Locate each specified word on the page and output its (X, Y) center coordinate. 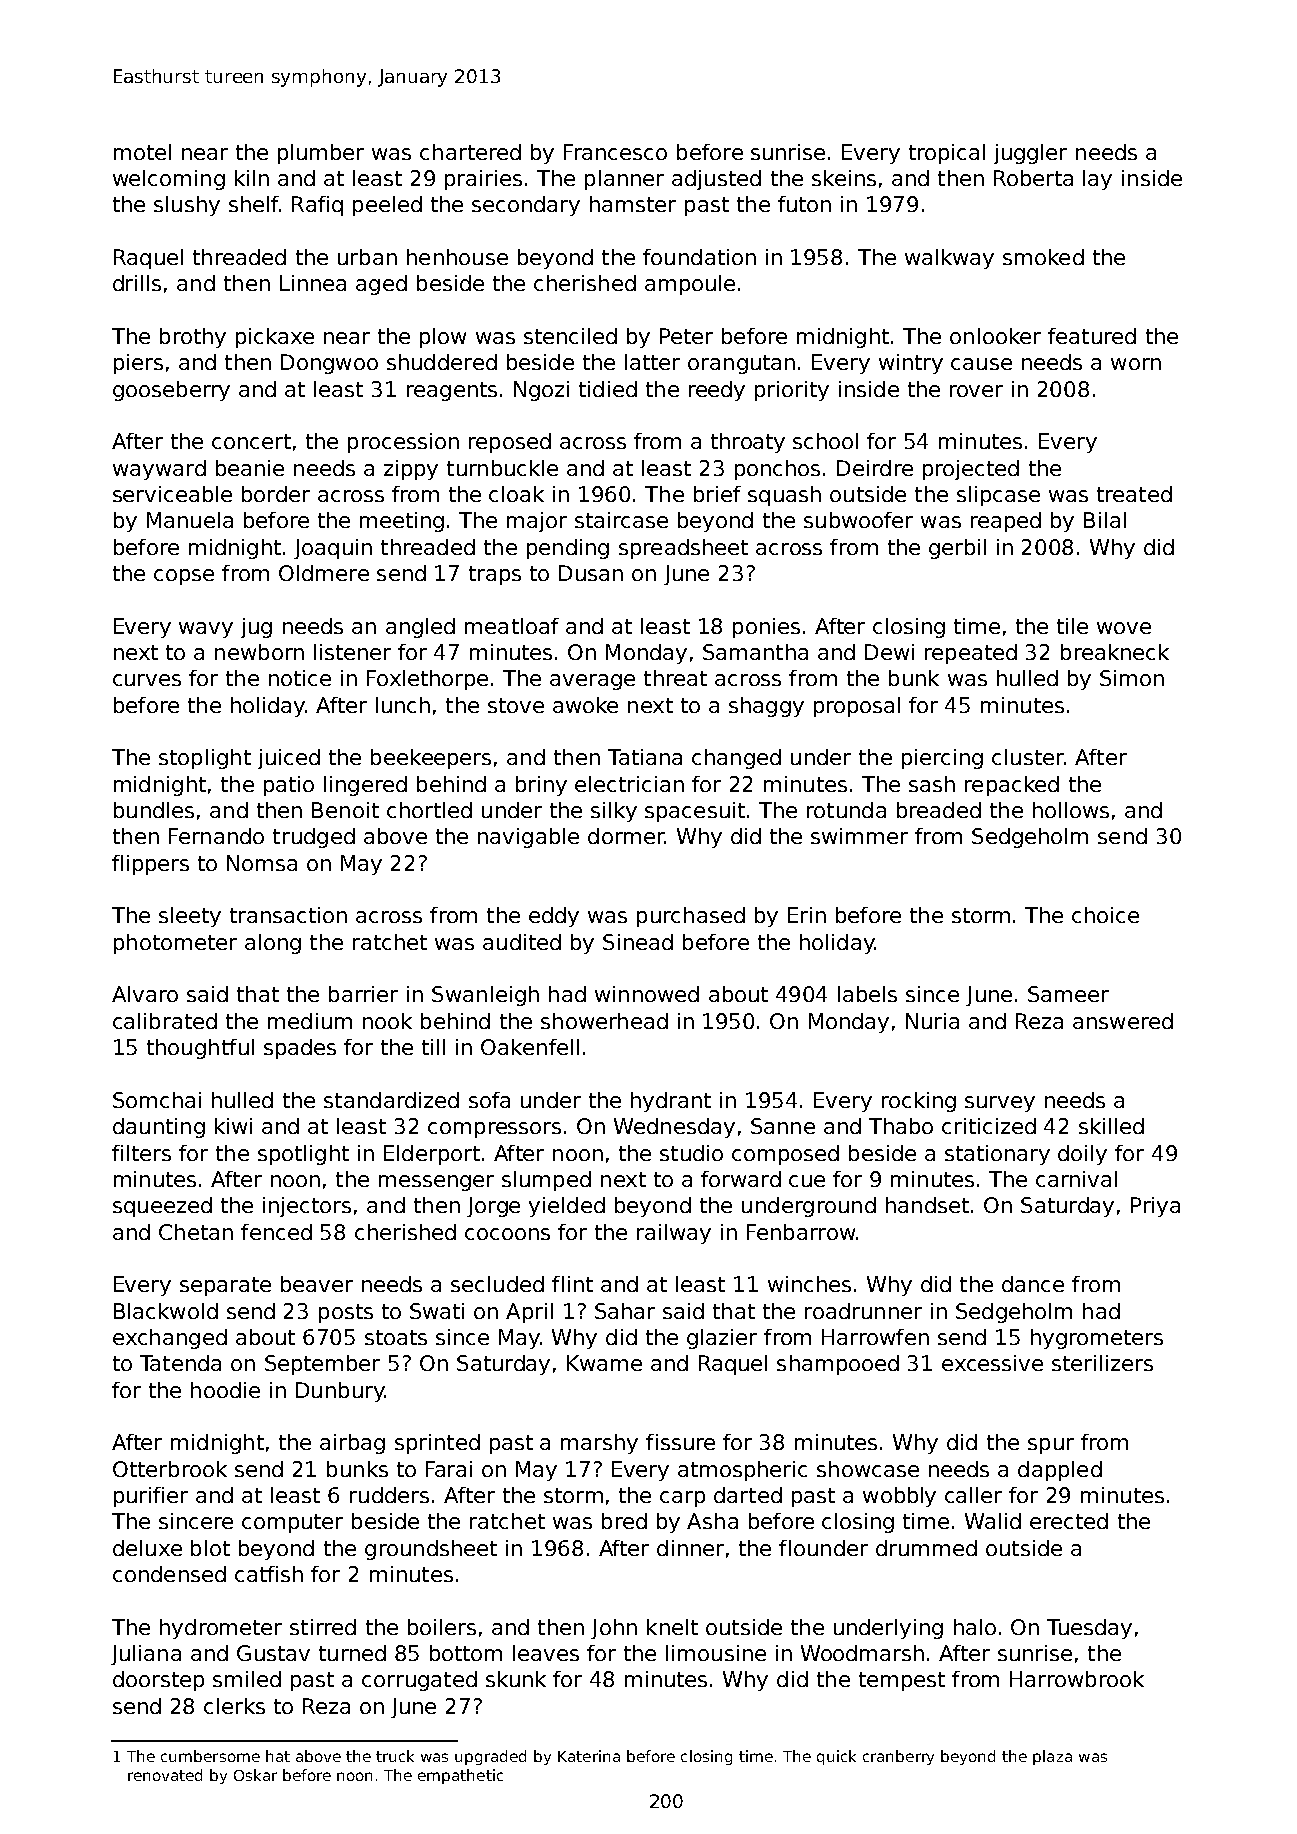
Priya (1155, 1207)
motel (142, 152)
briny (541, 786)
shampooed (838, 1365)
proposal (857, 707)
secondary (526, 206)
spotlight (303, 1155)
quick (836, 1757)
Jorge (493, 1207)
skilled (1111, 1126)
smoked (1043, 257)
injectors (307, 1207)
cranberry (898, 1757)
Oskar (255, 1775)
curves (147, 680)
